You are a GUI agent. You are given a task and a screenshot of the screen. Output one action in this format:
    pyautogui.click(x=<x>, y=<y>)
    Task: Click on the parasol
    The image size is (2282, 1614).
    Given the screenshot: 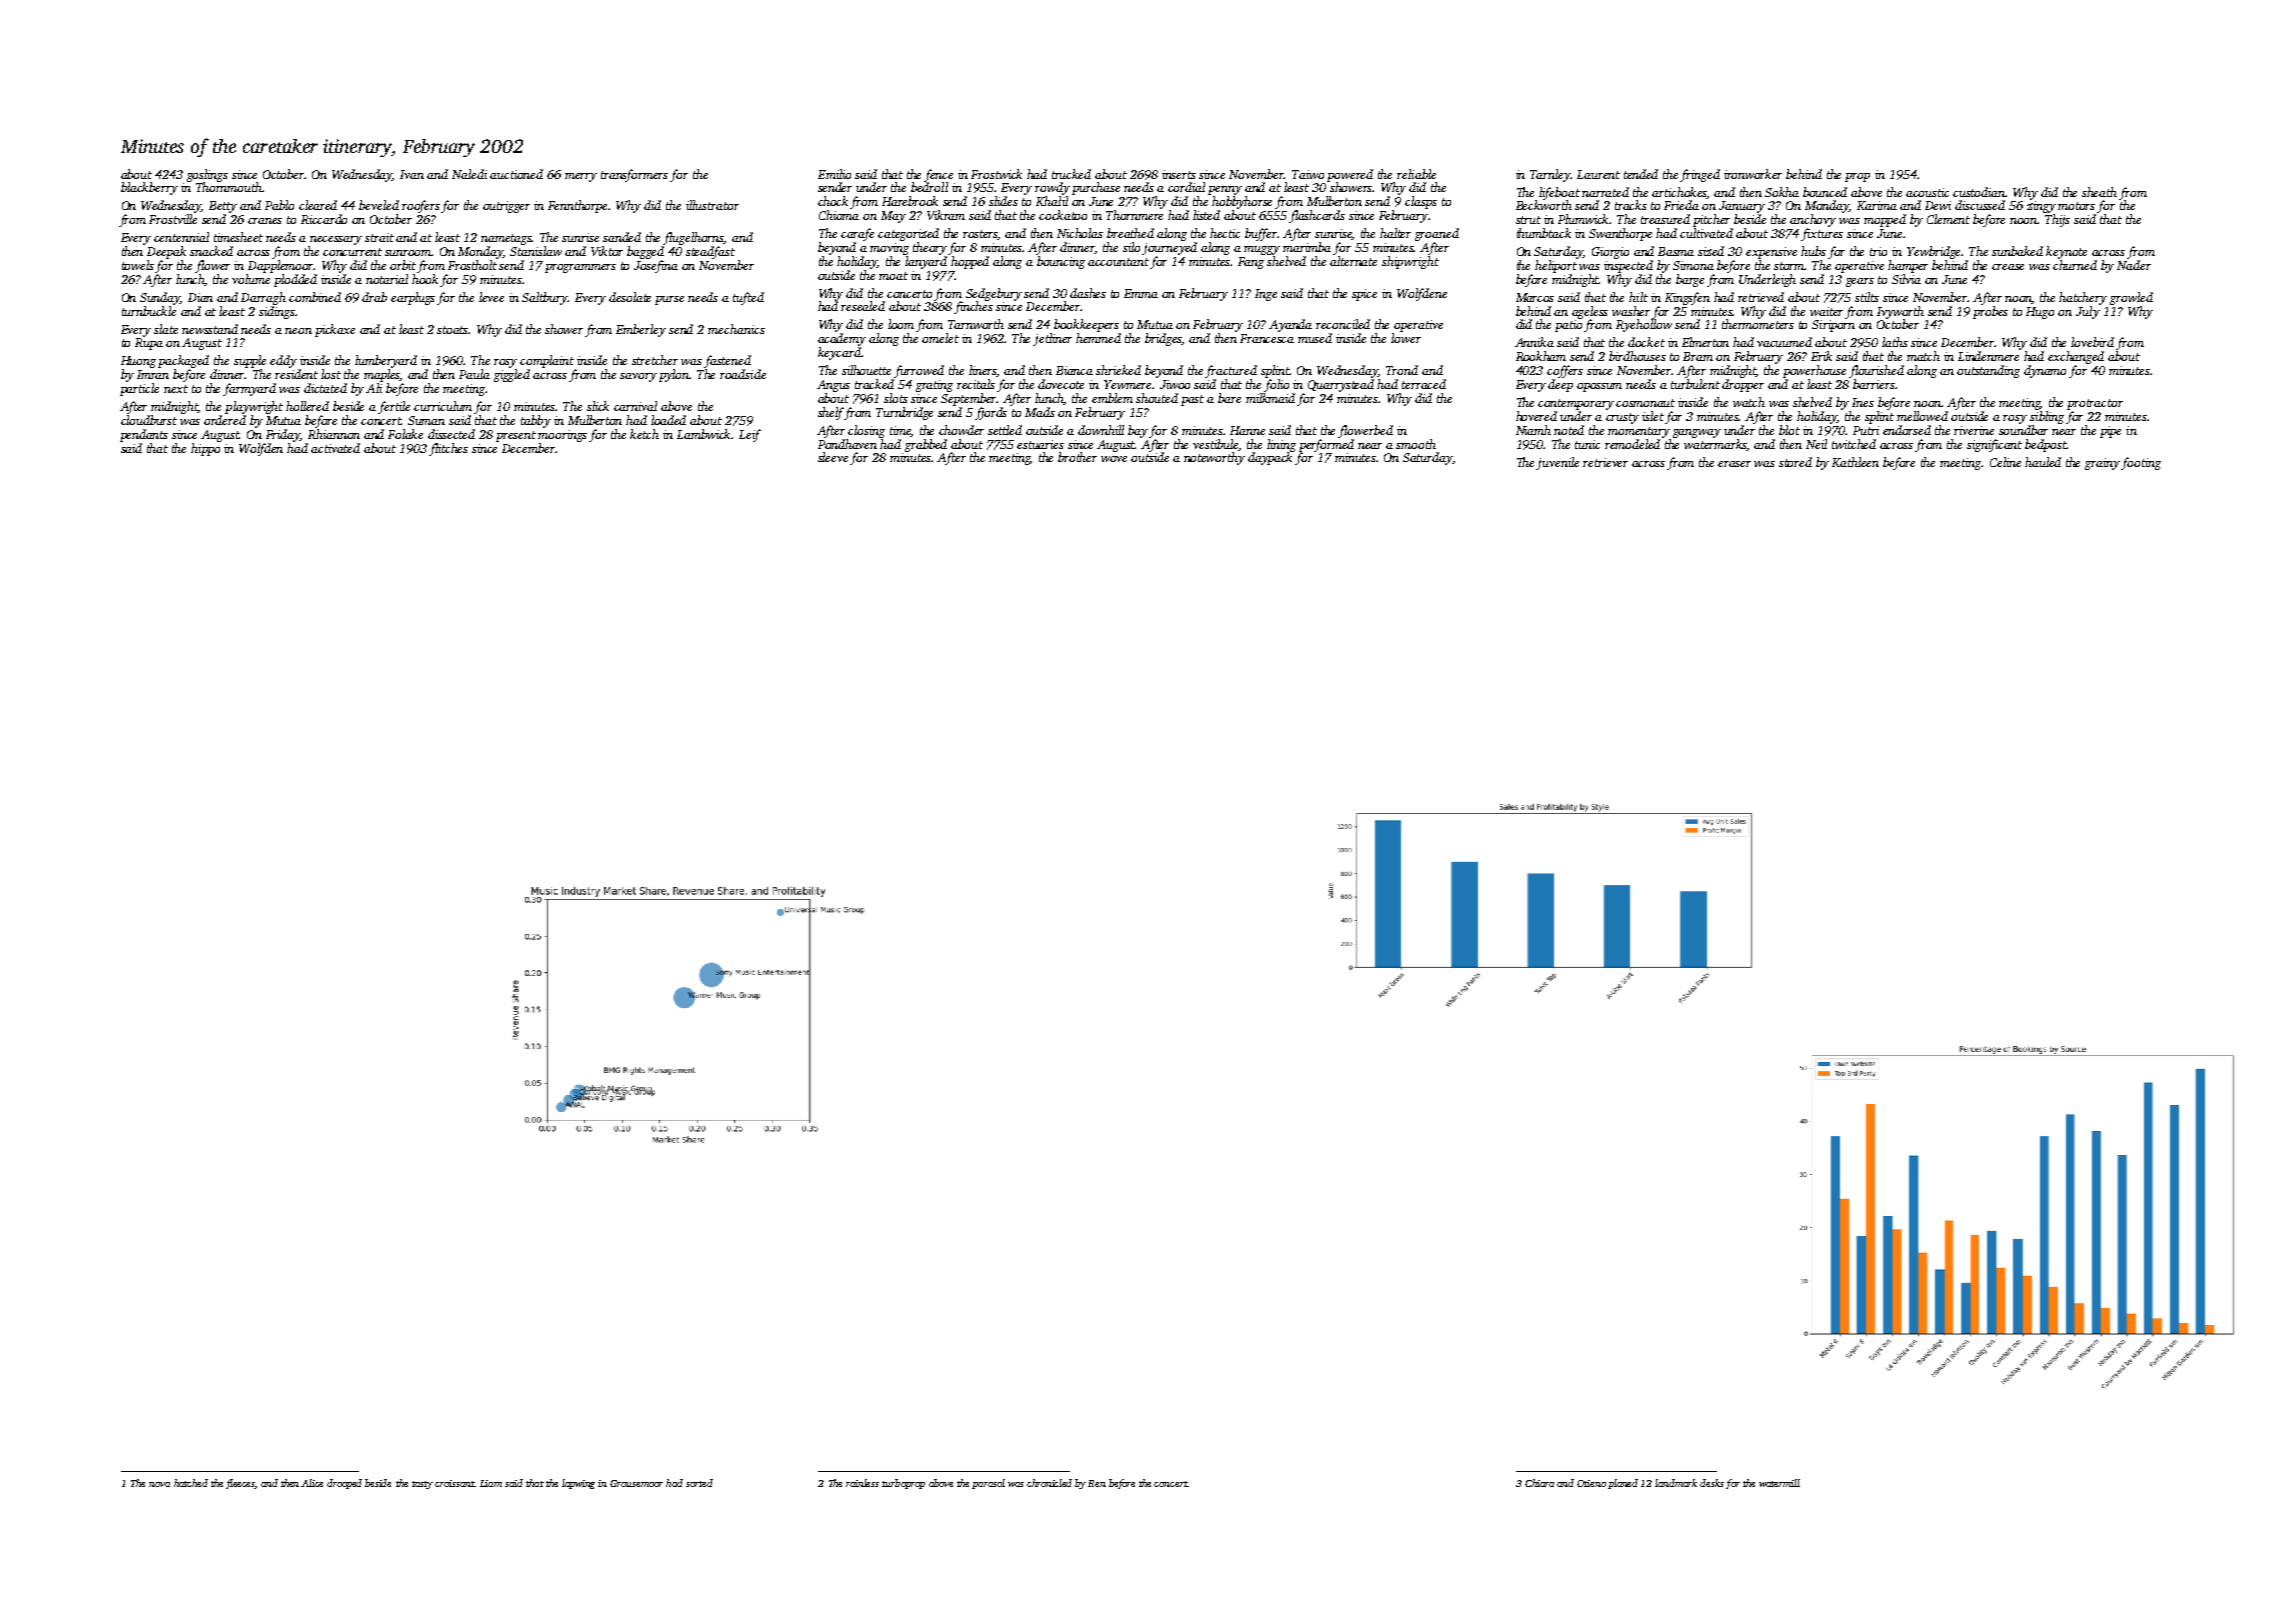 What is the action you would take?
    pyautogui.click(x=988, y=1484)
